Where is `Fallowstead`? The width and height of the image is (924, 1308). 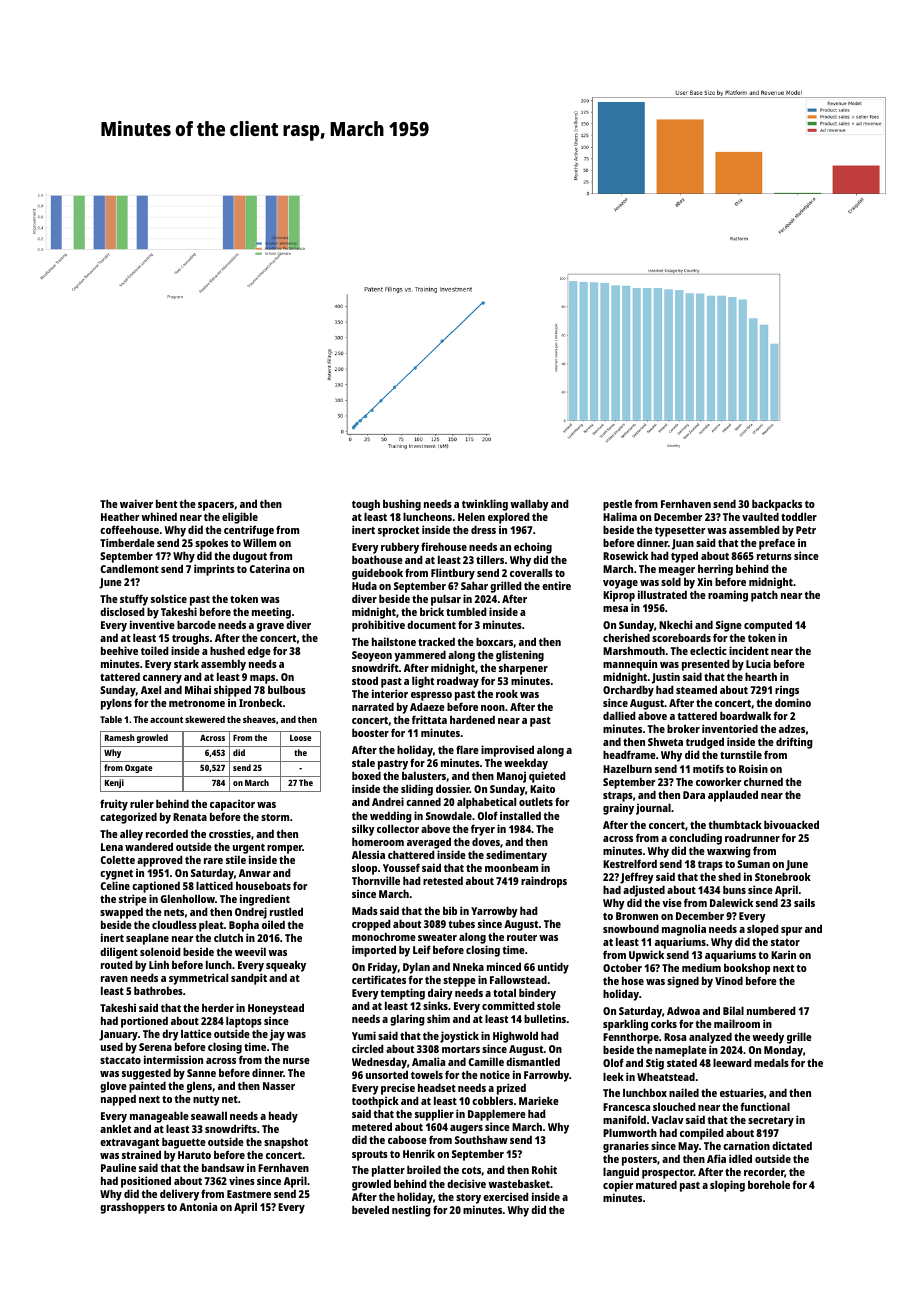
Fallowstead is located at coordinates (518, 979).
